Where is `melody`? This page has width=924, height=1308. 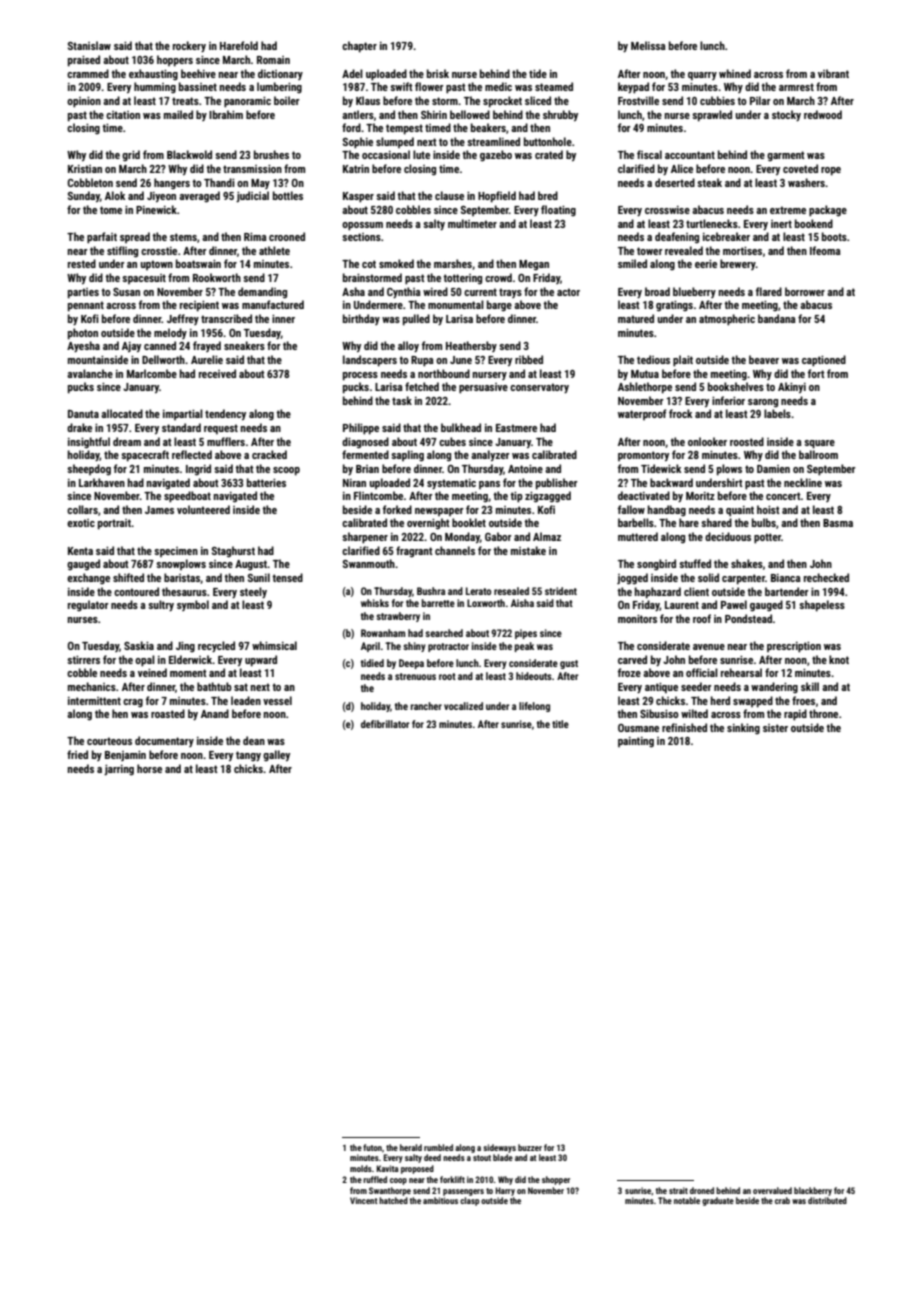 melody is located at coordinates (170, 333).
